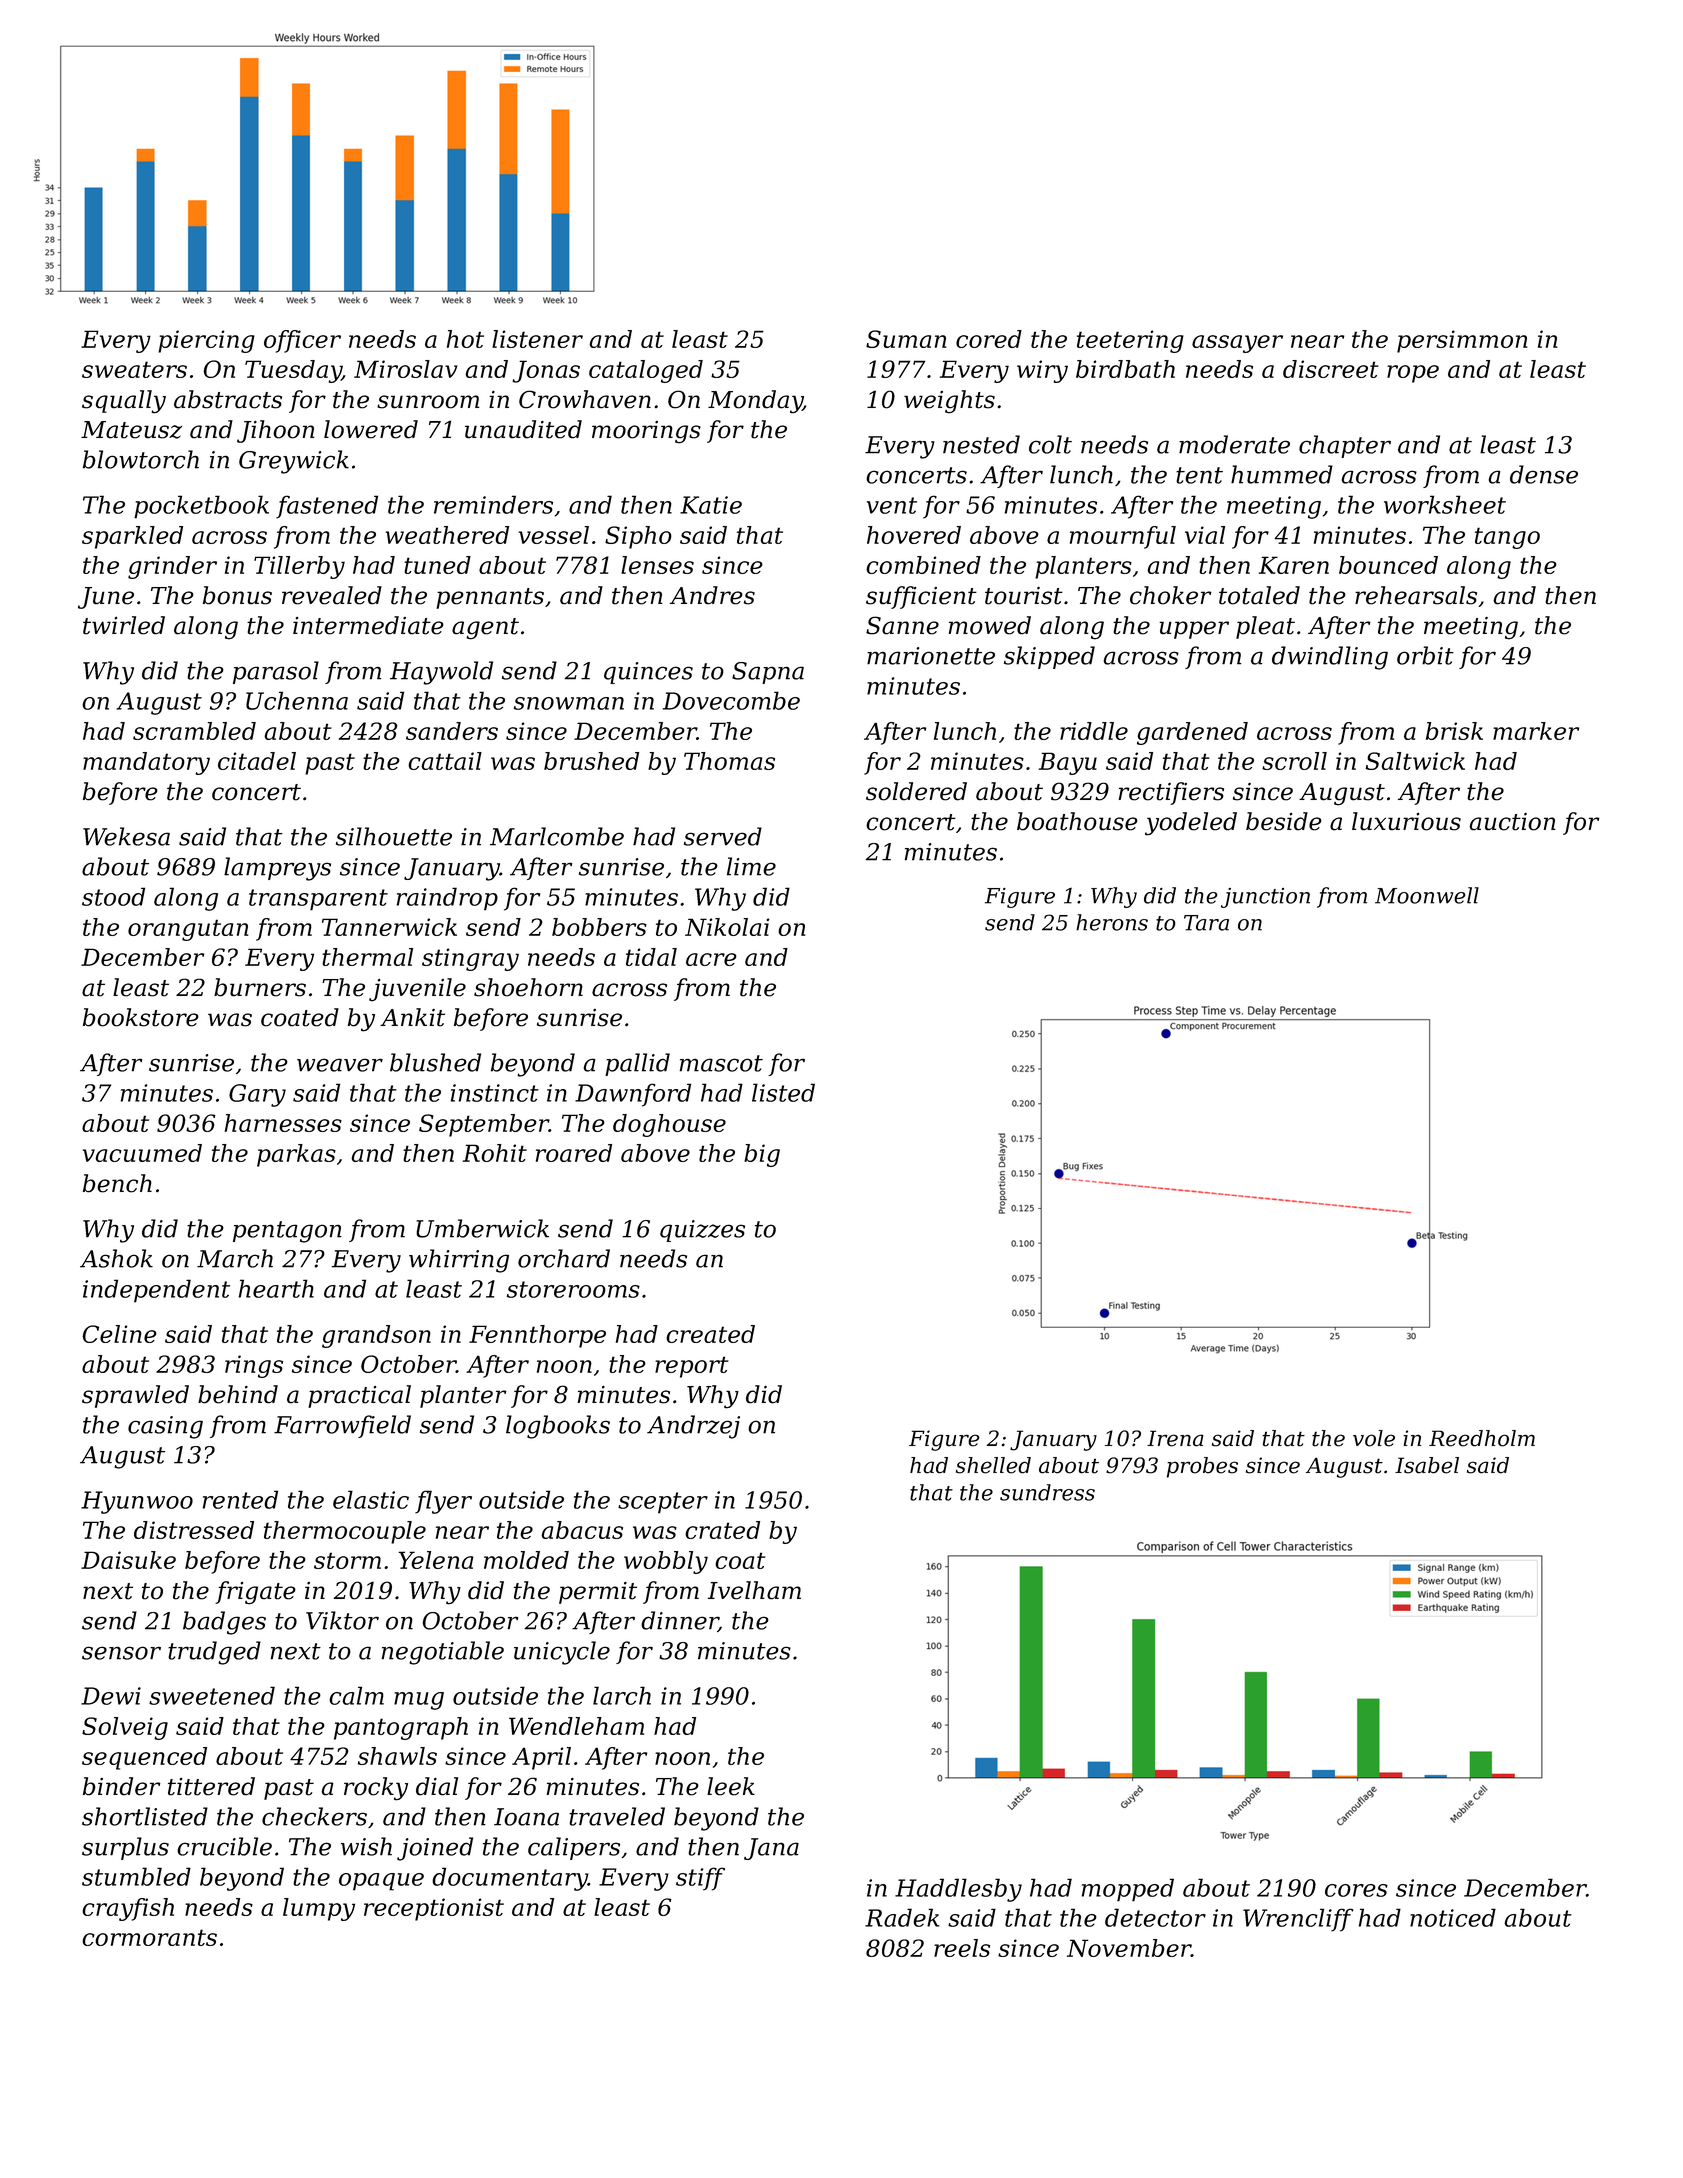 The image size is (1683, 2178). Describe the element at coordinates (582, 1530) in the document. I see `abacus` at that location.
